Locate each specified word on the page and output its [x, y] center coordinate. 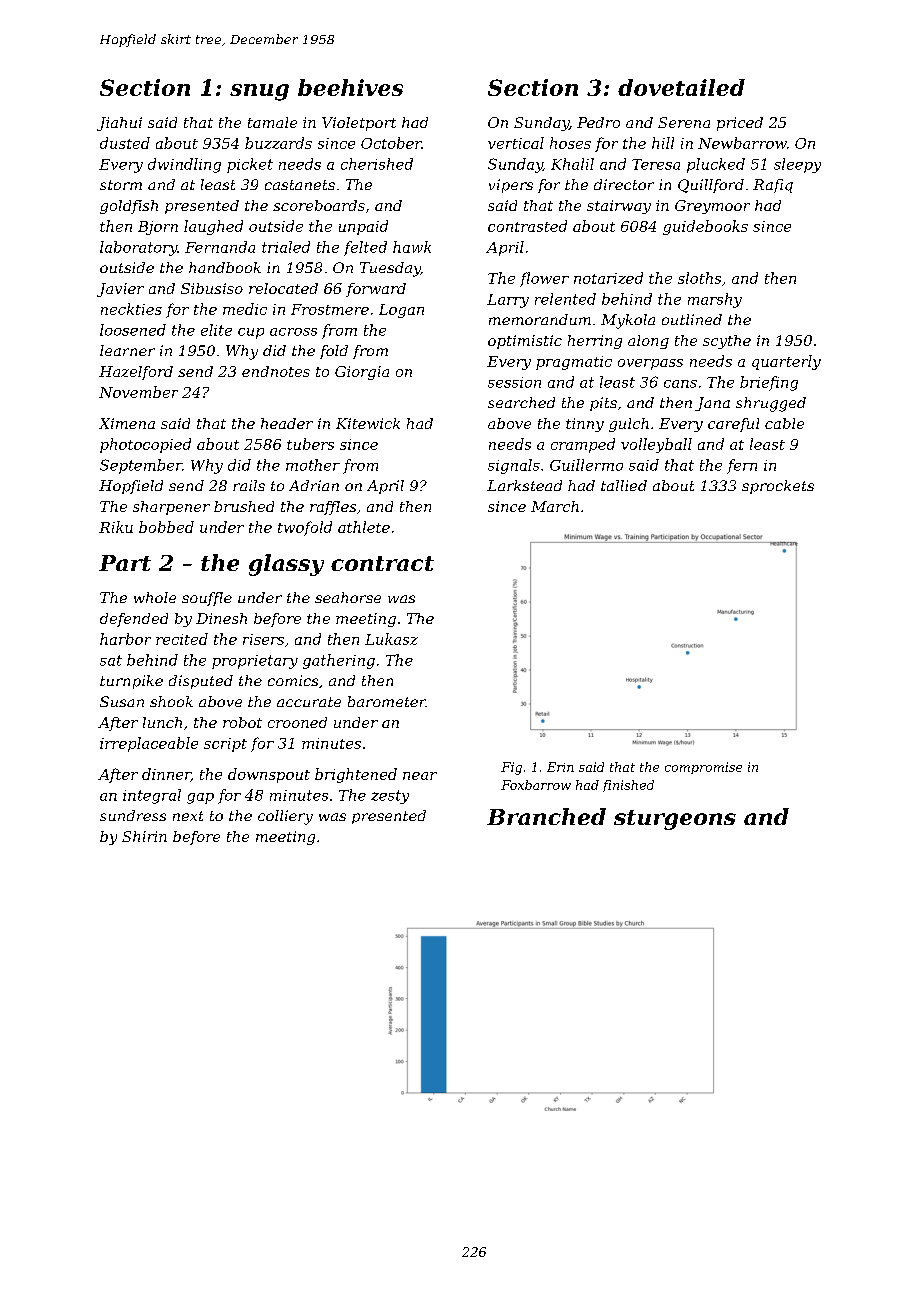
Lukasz [391, 639]
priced [740, 124]
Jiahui [119, 124]
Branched [546, 816]
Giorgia [362, 373]
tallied [624, 485]
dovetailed [681, 87]
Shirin [144, 836]
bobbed [166, 527]
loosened [133, 330]
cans [680, 384]
